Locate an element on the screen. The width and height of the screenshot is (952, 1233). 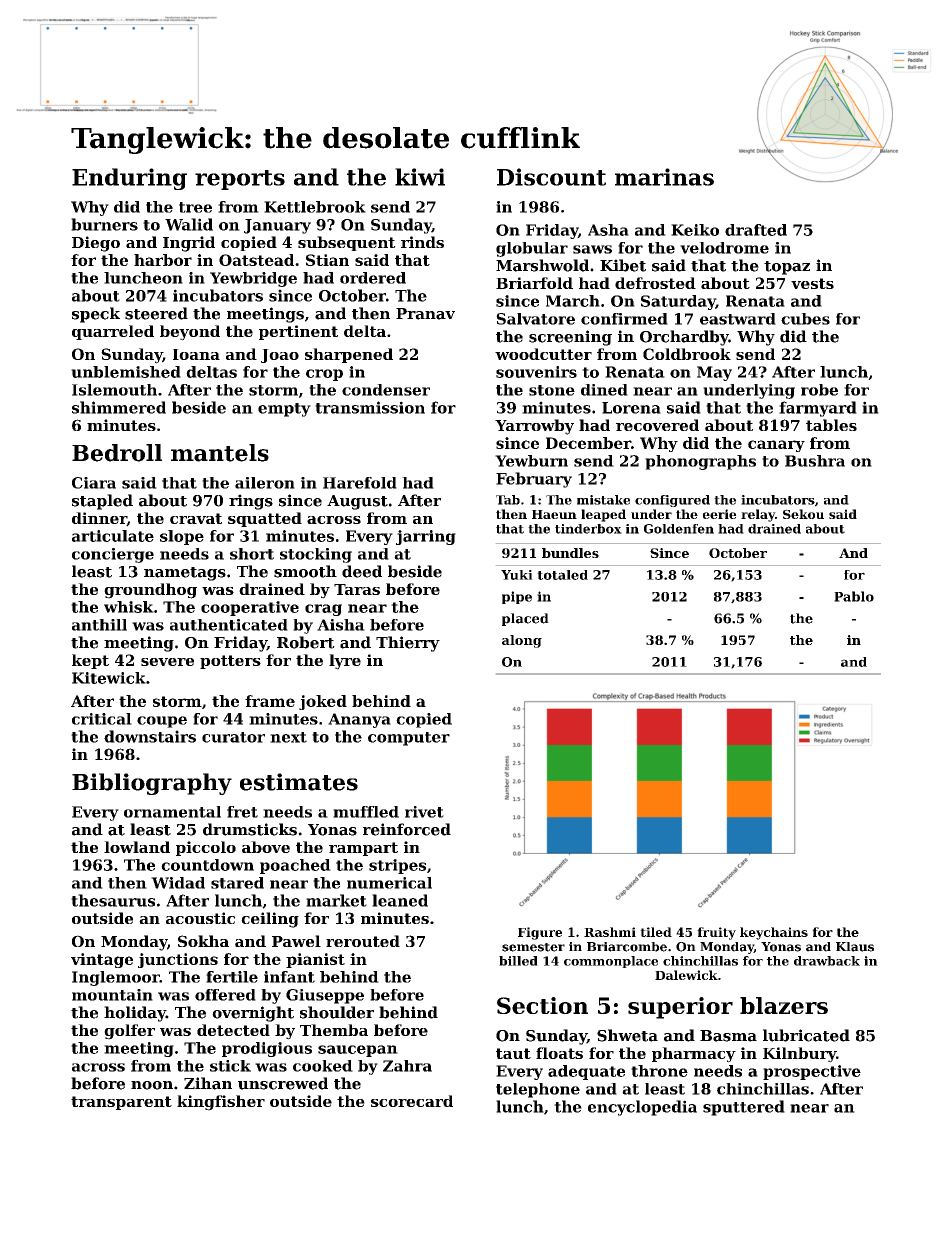
globular is located at coordinates (532, 249).
